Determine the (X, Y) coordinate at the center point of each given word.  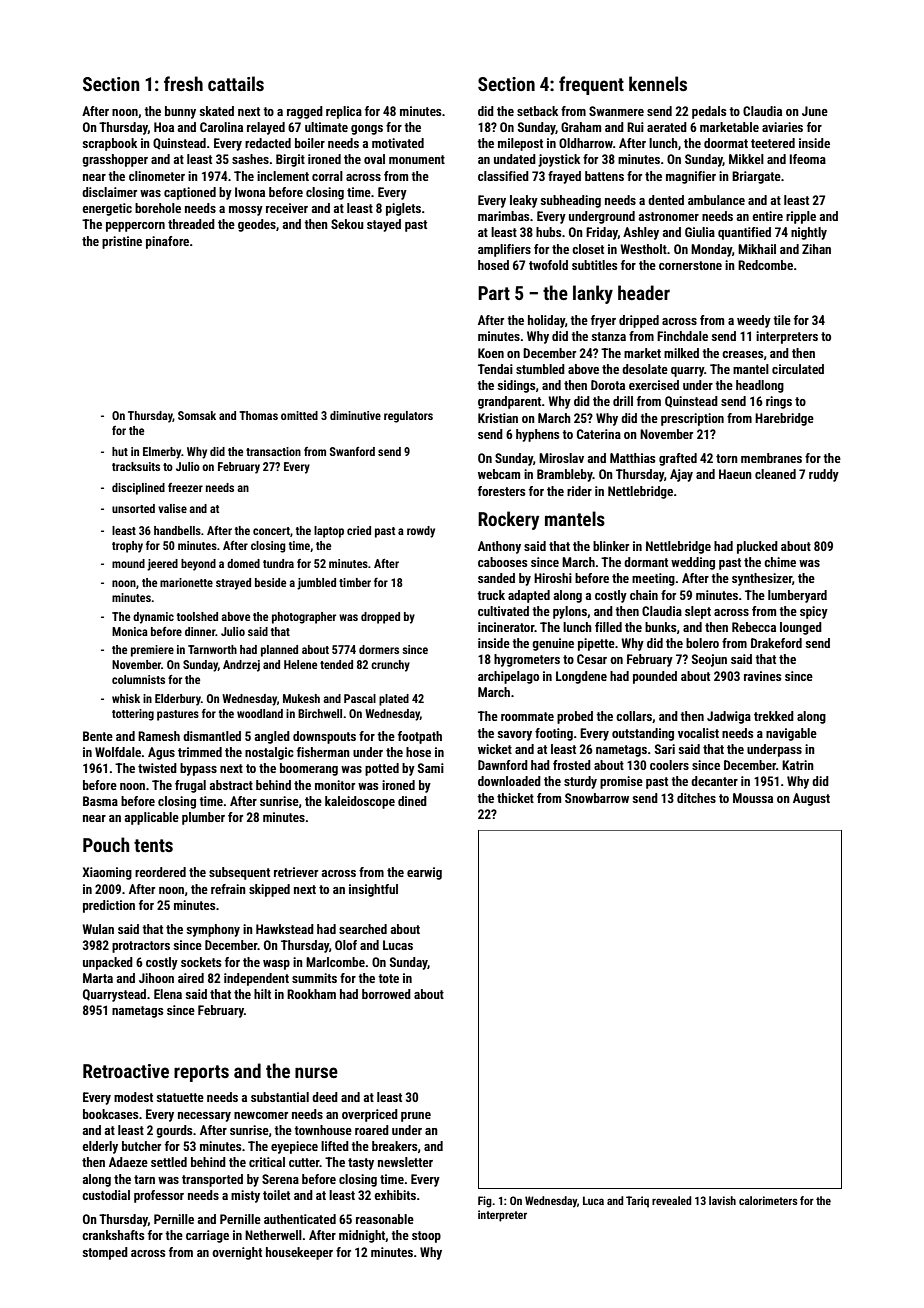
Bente (98, 736)
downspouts (324, 737)
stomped (105, 1253)
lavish (722, 1200)
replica (344, 112)
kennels (658, 83)
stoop (426, 1237)
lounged (801, 628)
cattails (236, 83)
